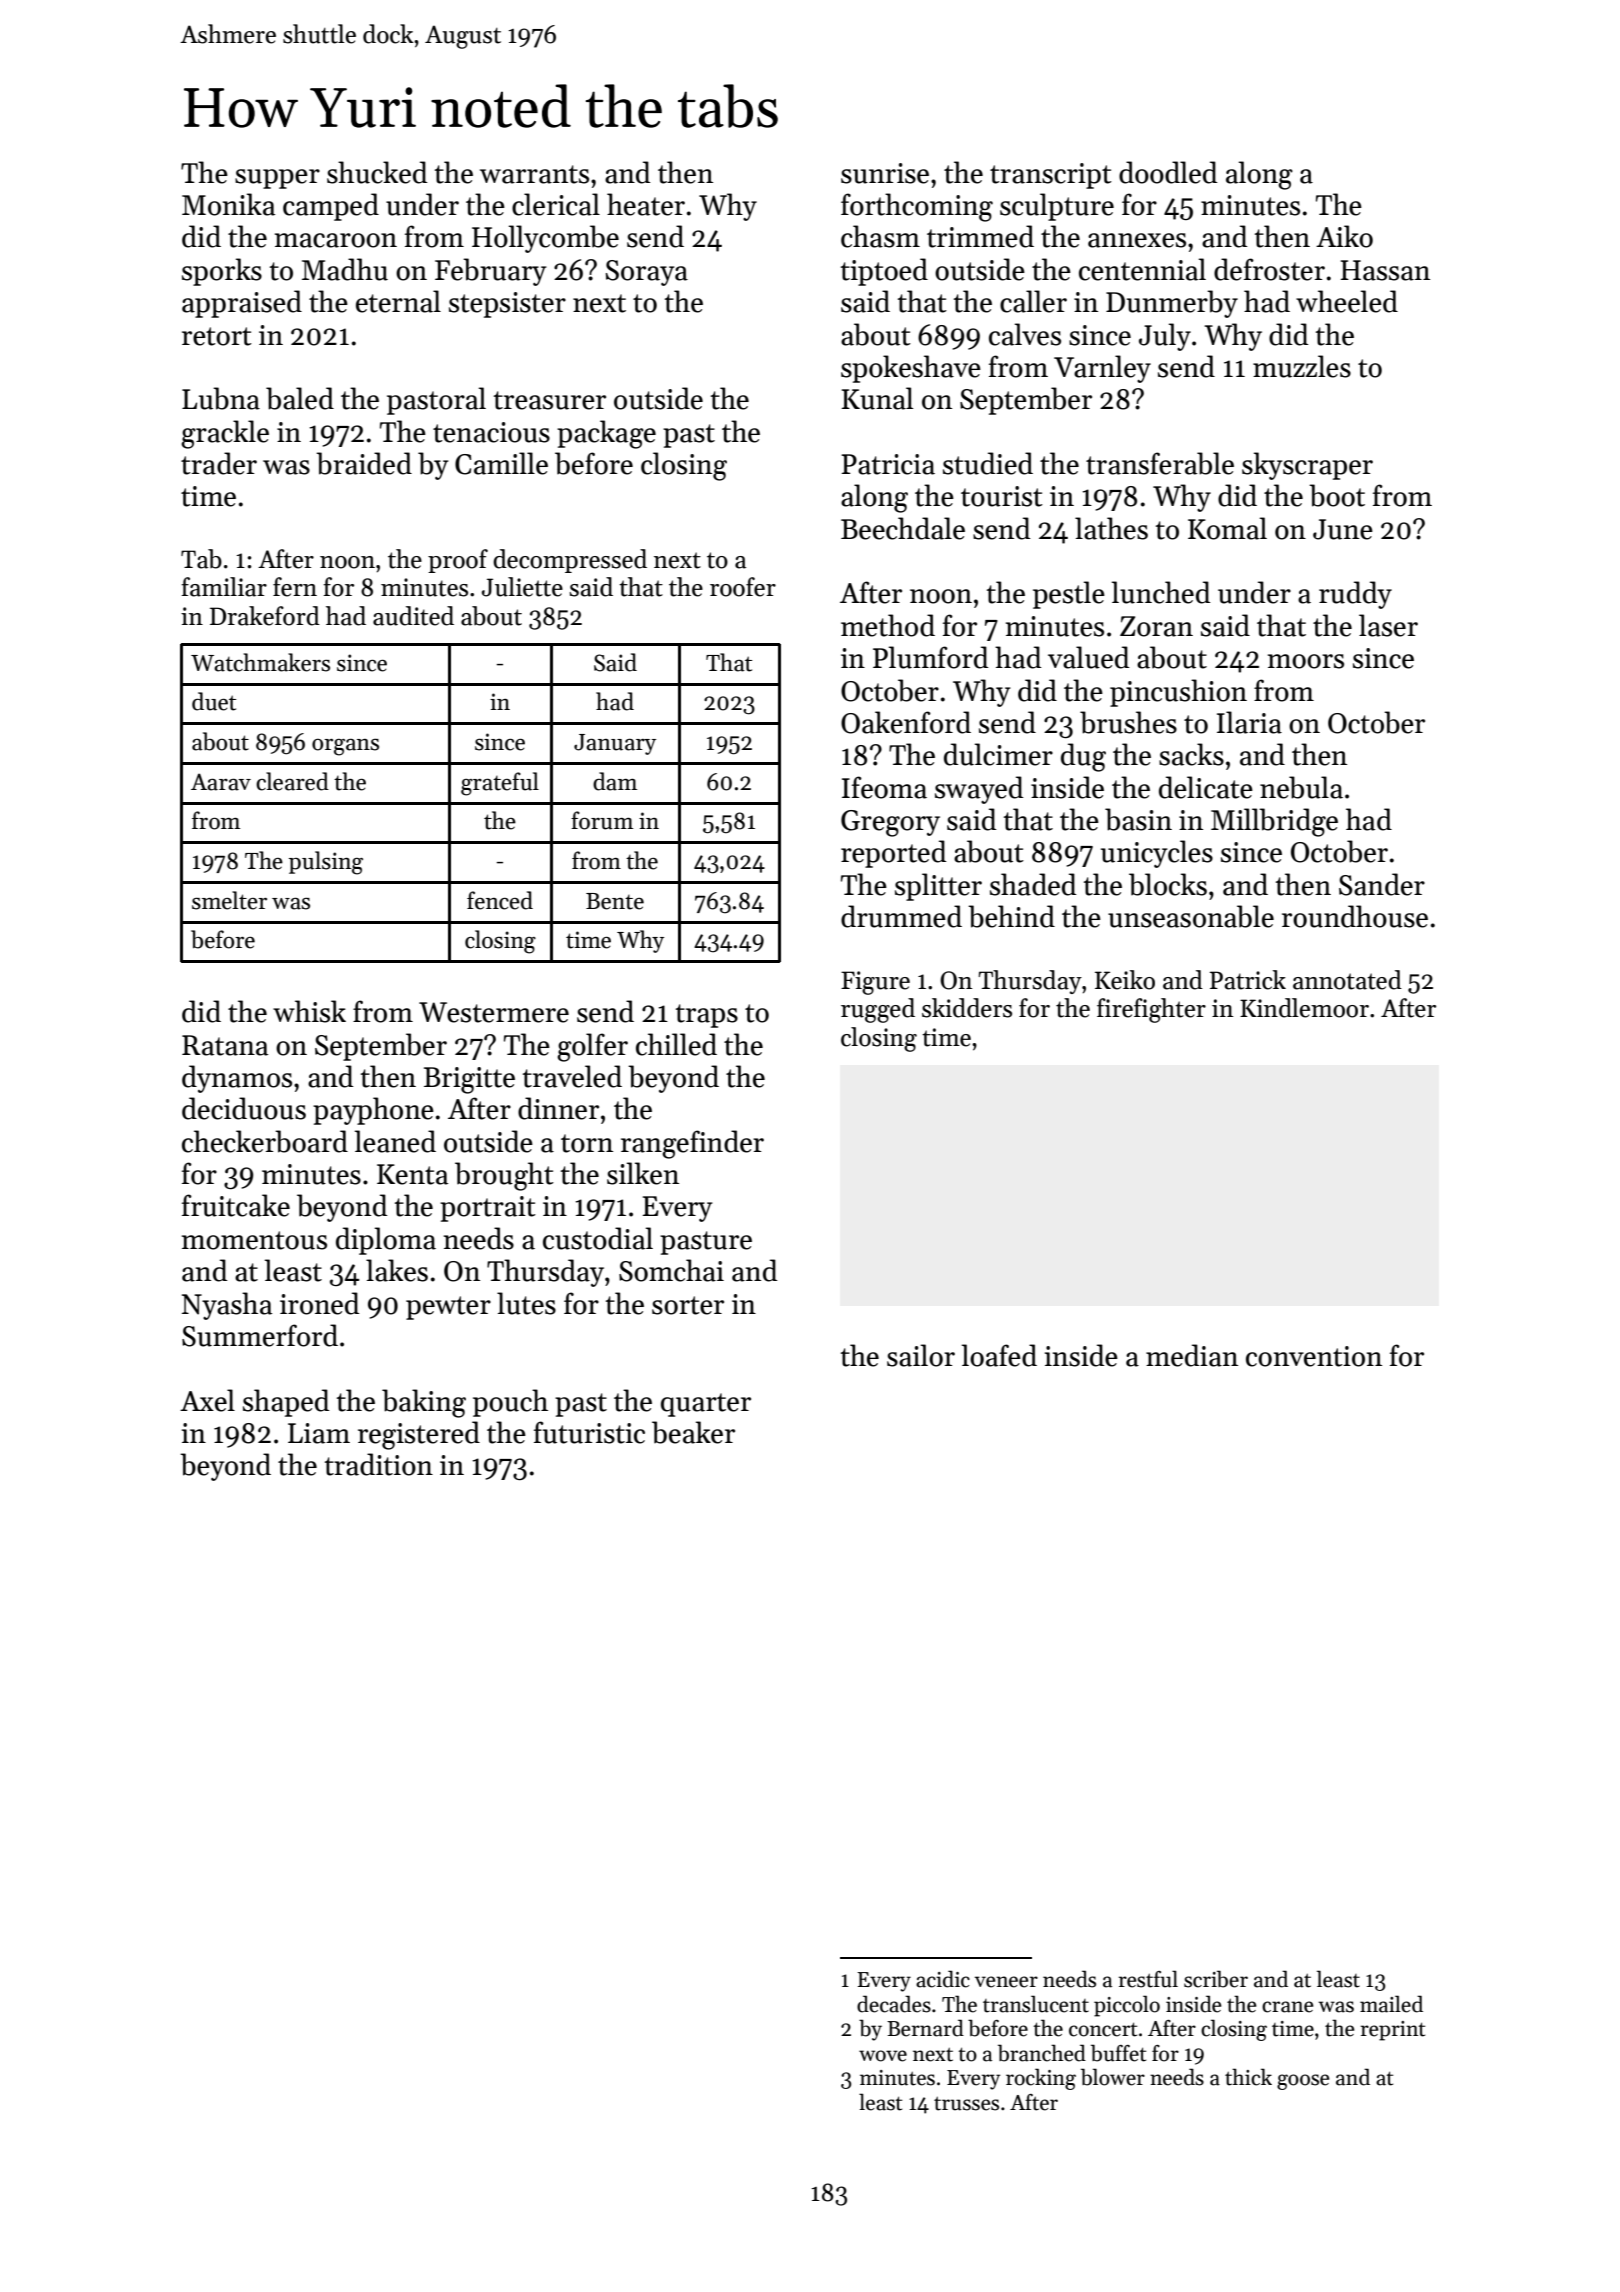  Describe the element at coordinates (214, 701) in the page. I see `duet` at that location.
